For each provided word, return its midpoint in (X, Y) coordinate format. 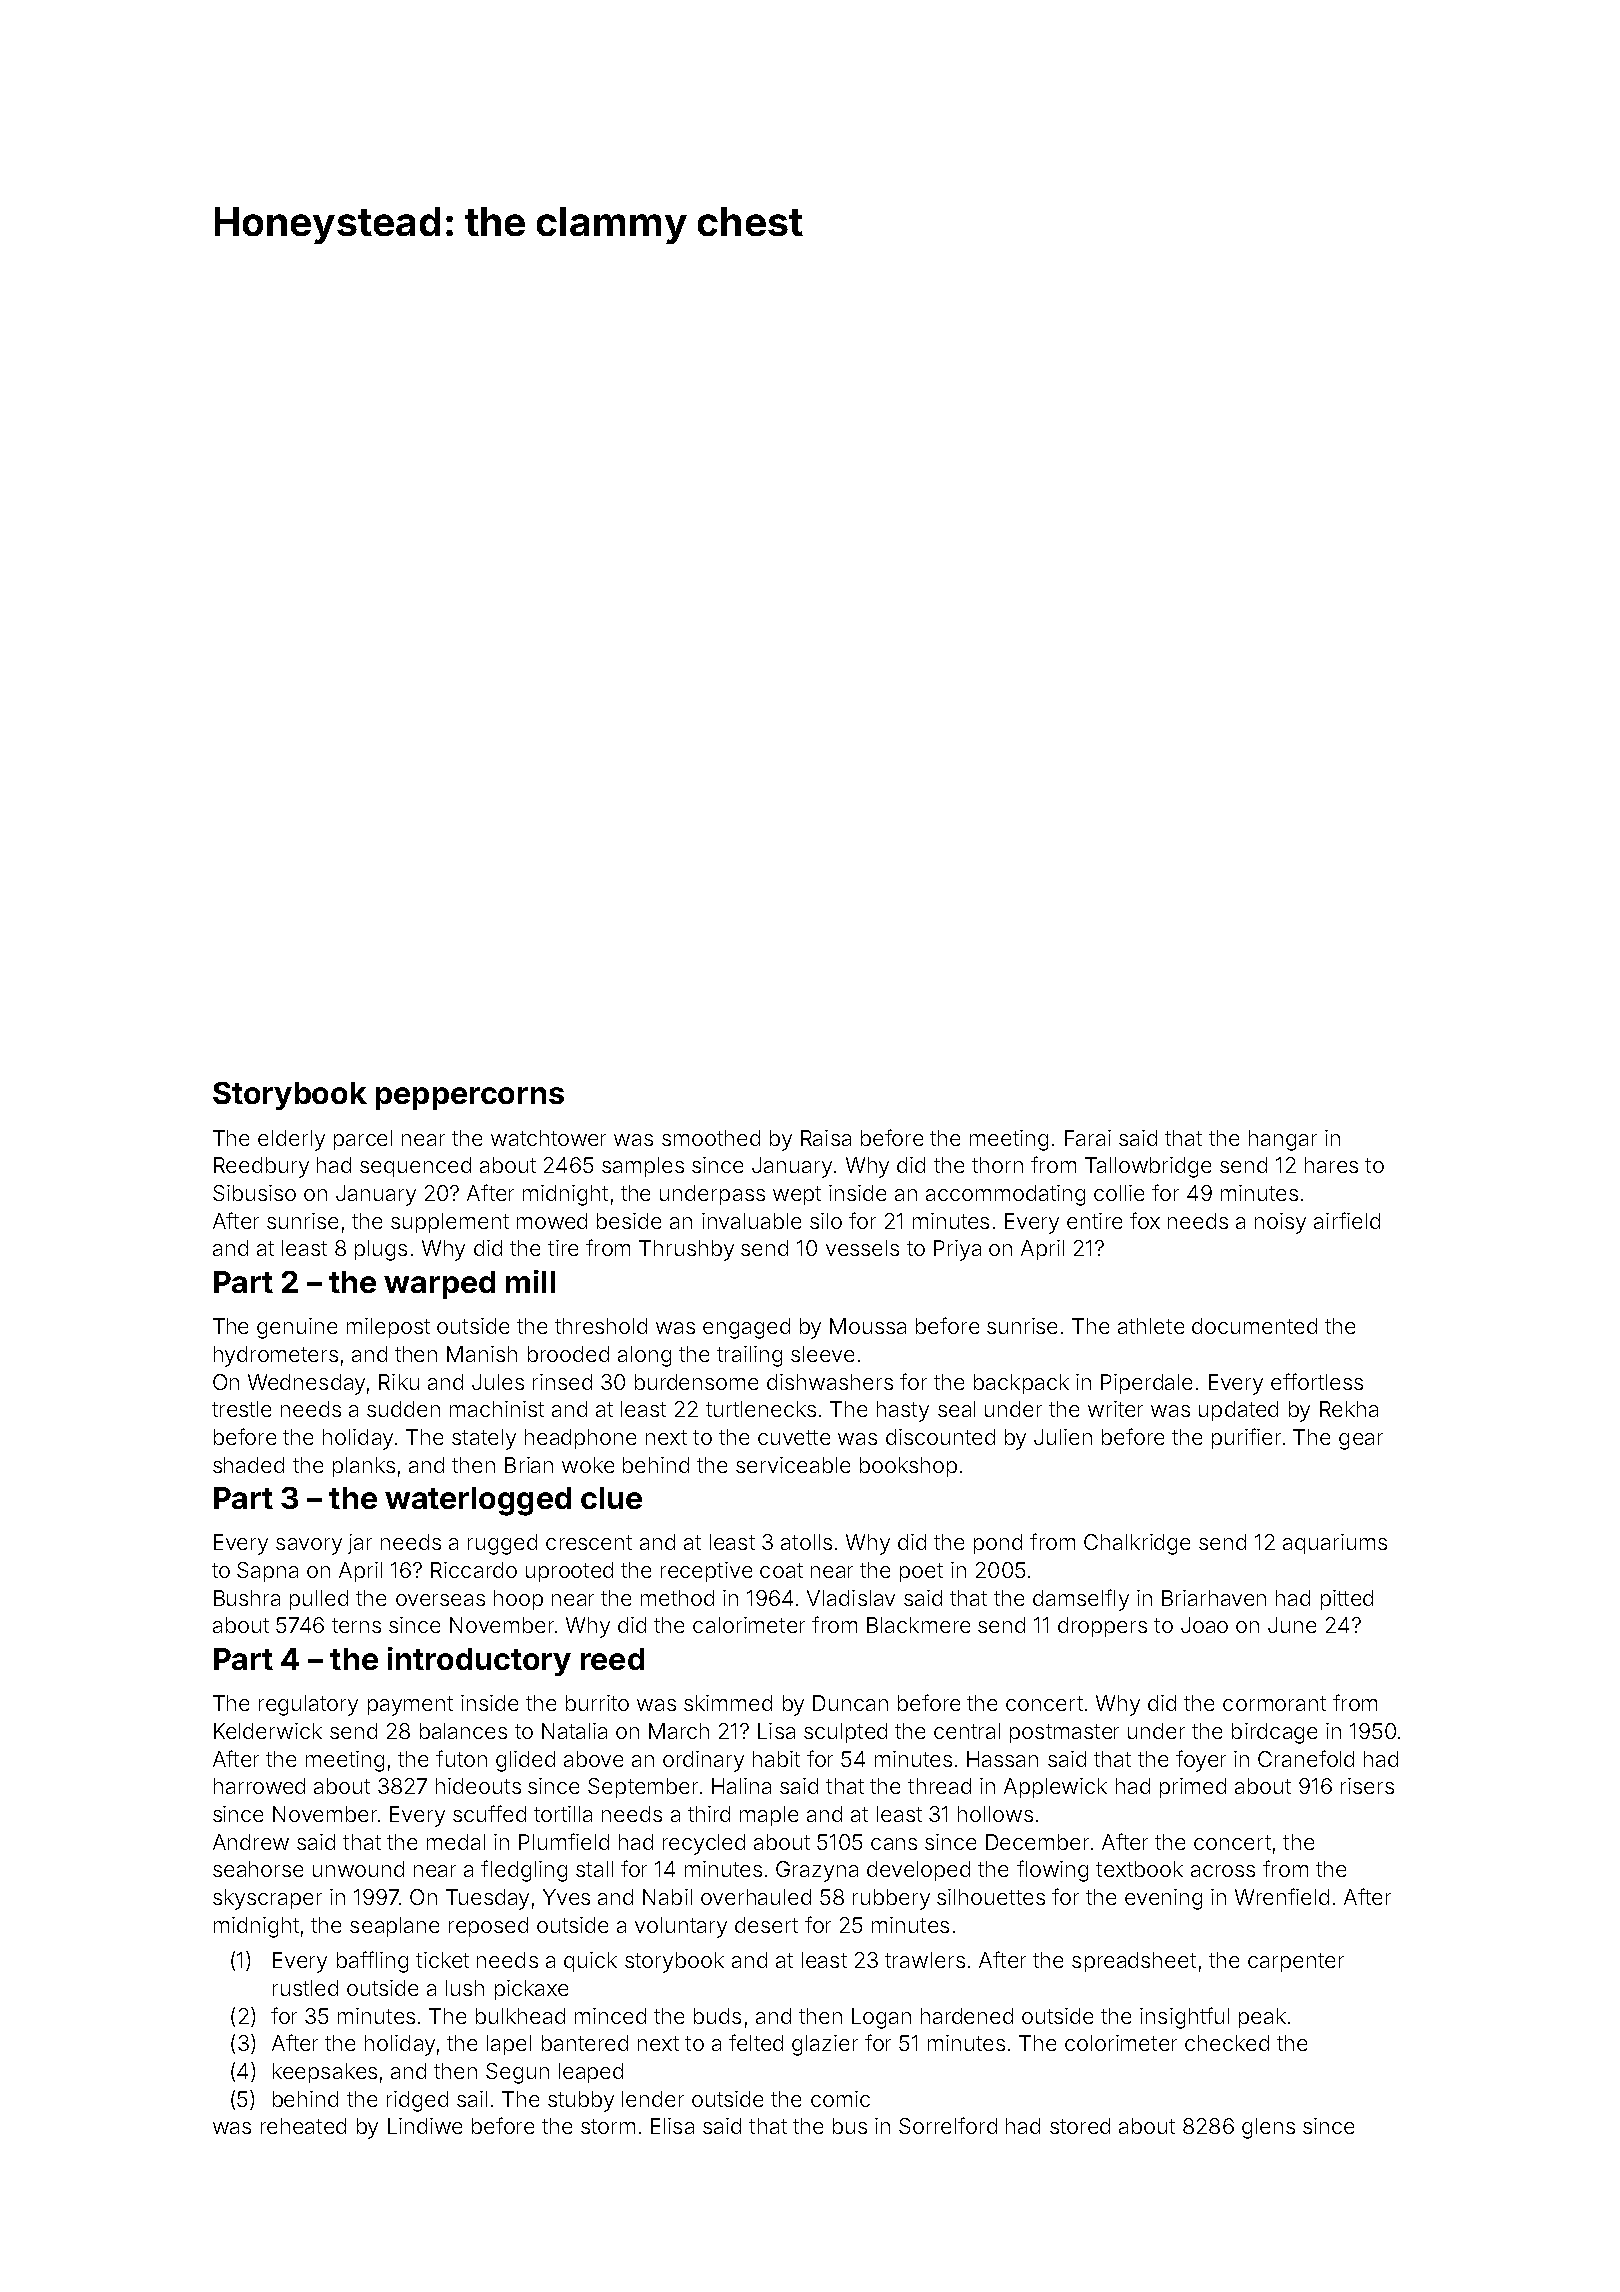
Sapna (267, 1572)
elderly (291, 1140)
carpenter (1296, 1962)
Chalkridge (1137, 1544)
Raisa (826, 1138)
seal (956, 1409)
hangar (1283, 1140)
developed (918, 1871)
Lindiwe (425, 2126)
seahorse (258, 1869)
